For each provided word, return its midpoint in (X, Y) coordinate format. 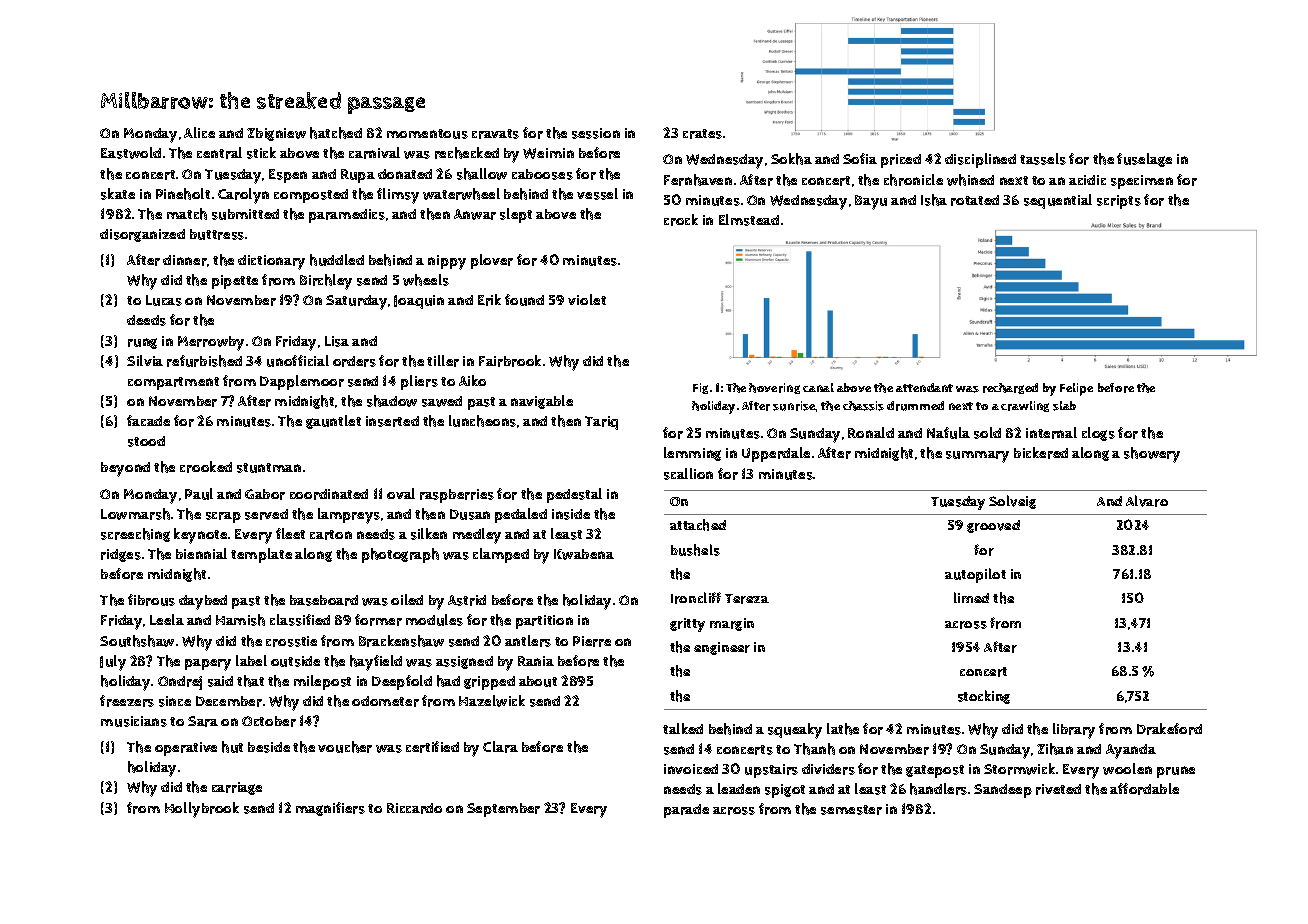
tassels (1043, 159)
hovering (774, 388)
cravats (495, 134)
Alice (199, 132)
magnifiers (330, 809)
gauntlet (333, 422)
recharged (1010, 388)
